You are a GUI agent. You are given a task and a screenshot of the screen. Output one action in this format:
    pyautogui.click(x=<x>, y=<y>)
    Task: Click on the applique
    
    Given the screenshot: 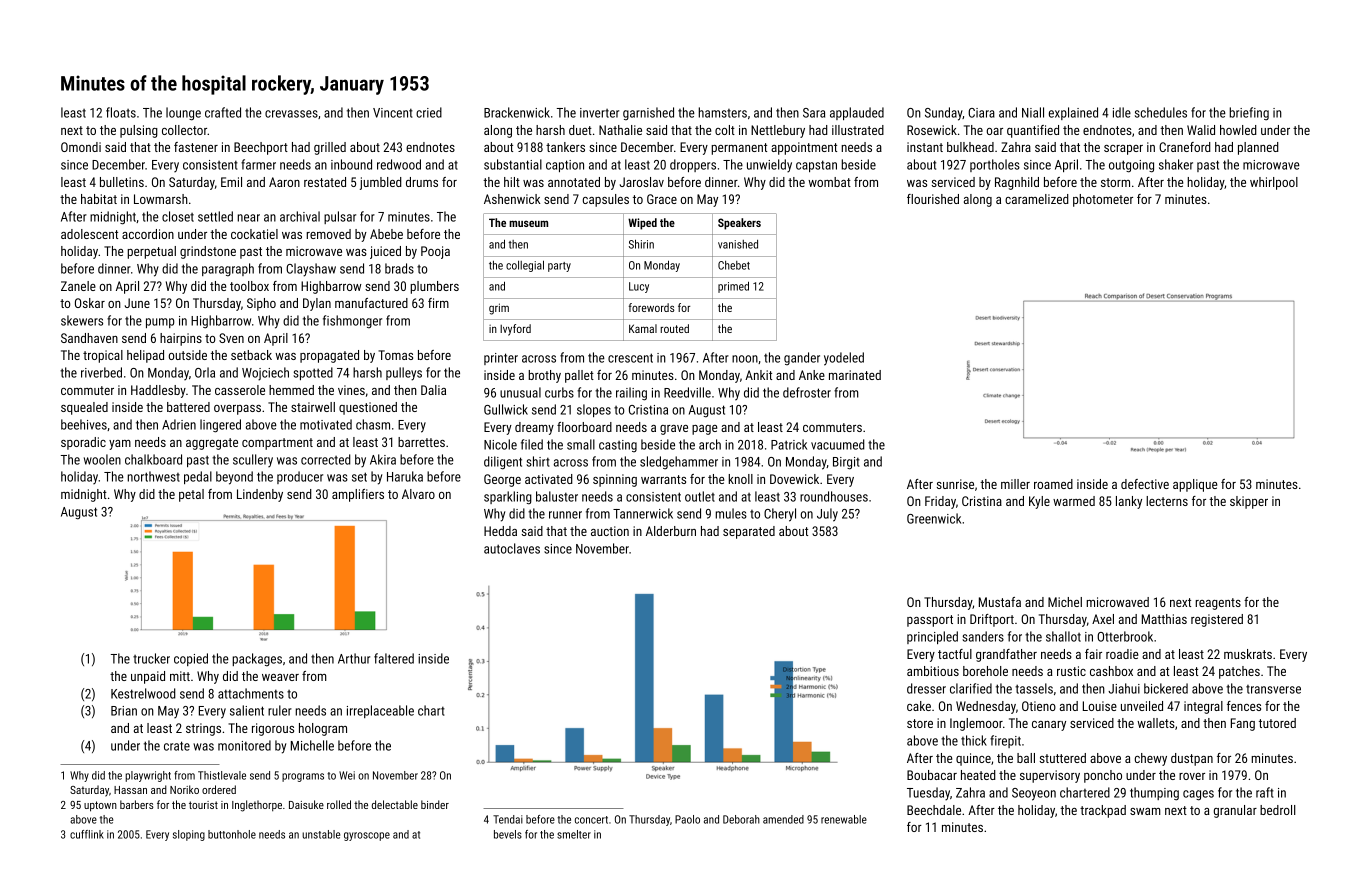 What is the action you would take?
    pyautogui.click(x=1195, y=485)
